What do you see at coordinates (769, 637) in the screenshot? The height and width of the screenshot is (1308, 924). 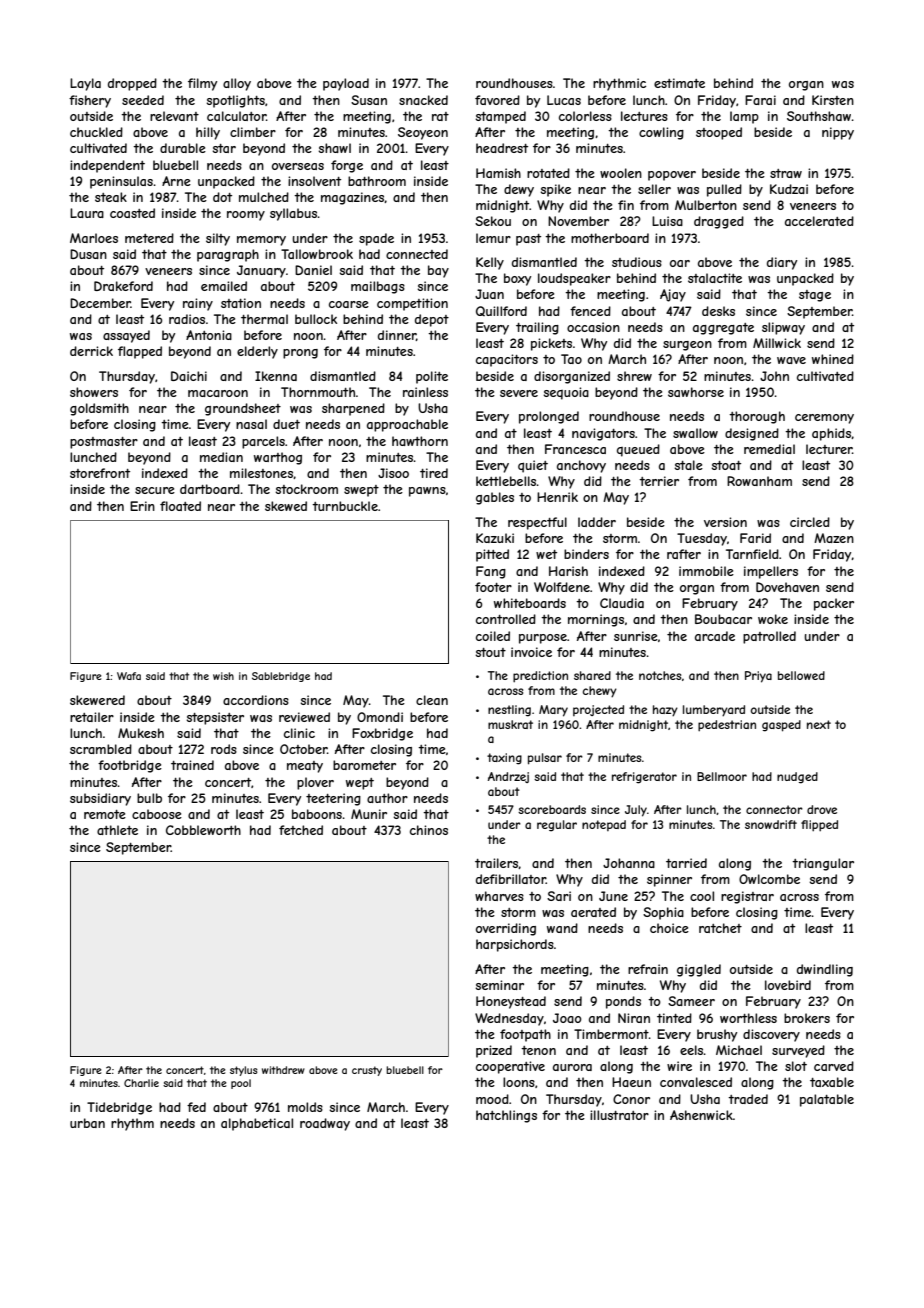 I see `patrolled` at bounding box center [769, 637].
